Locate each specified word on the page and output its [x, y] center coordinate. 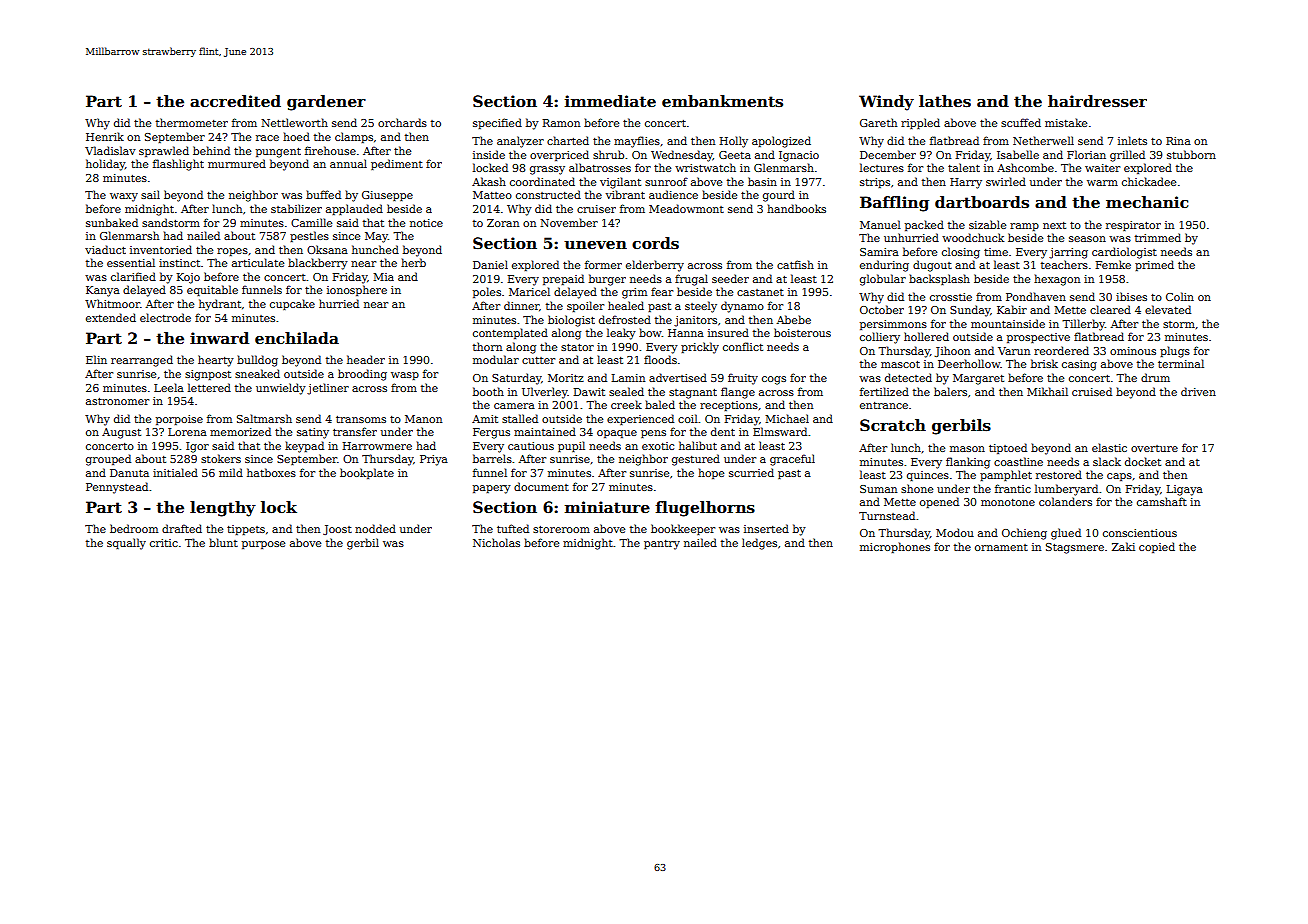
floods [660, 359]
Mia [383, 277]
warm [1102, 183]
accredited [235, 101]
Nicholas [496, 542]
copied [1157, 547]
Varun [1014, 351]
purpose [263, 545]
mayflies [637, 142]
